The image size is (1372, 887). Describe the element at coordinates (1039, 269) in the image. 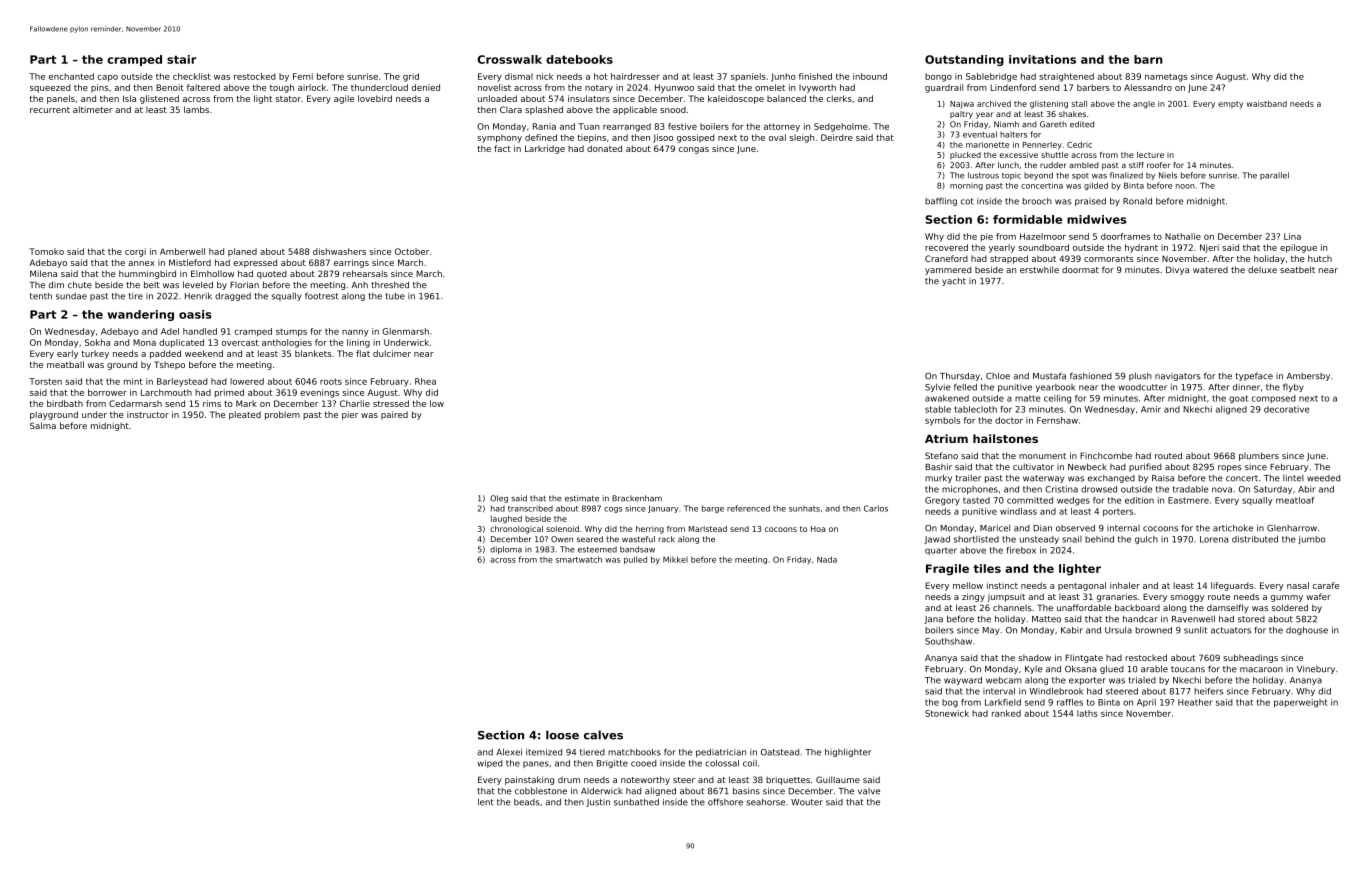

I see `erstwhile` at that location.
